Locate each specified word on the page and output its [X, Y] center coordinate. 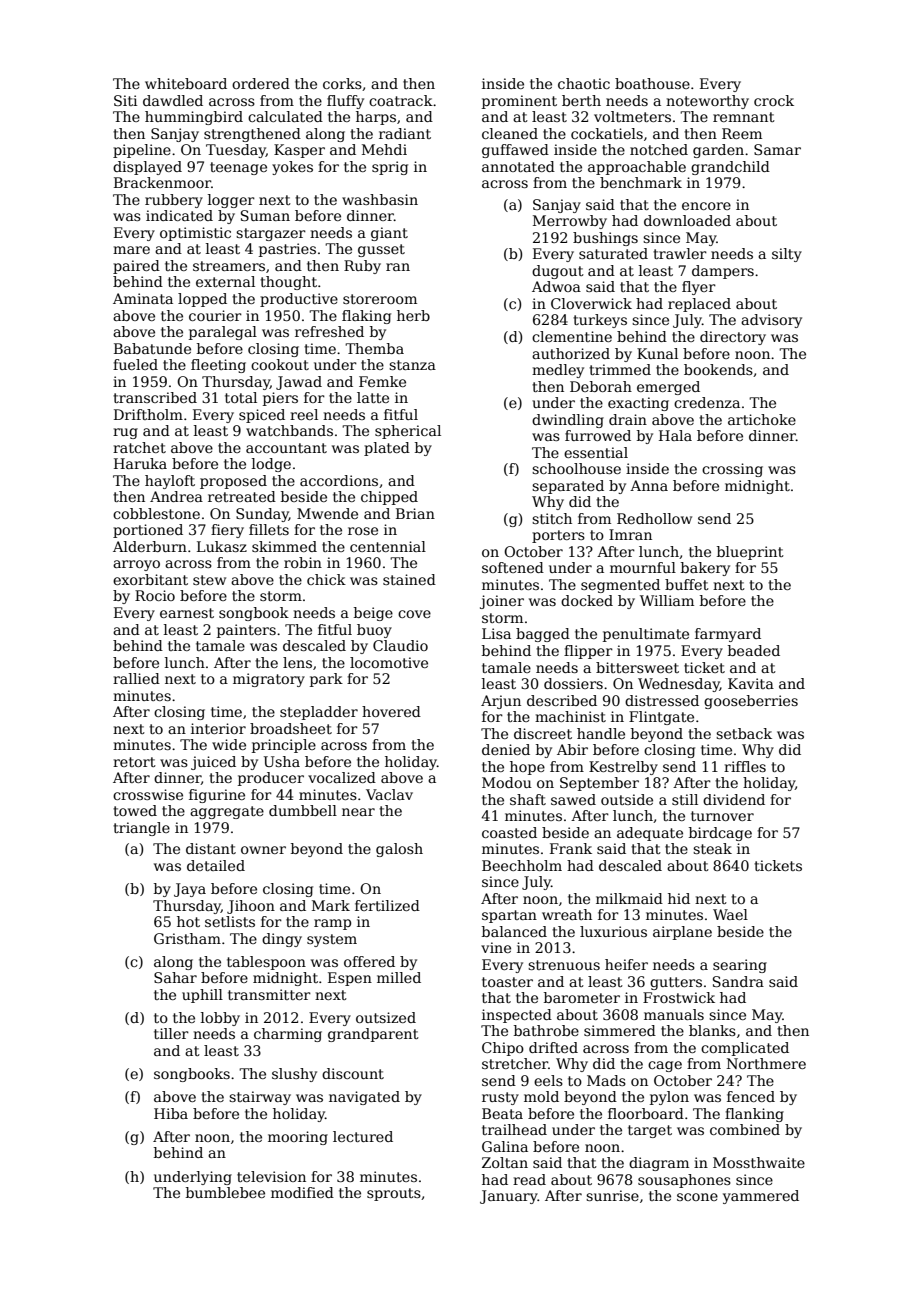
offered [369, 961]
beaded [754, 650]
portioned [148, 531]
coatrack [401, 100]
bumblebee [225, 1192]
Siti [125, 100]
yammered [761, 1197]
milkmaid [629, 898]
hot [188, 921]
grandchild [730, 168]
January [509, 1197]
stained [409, 579]
